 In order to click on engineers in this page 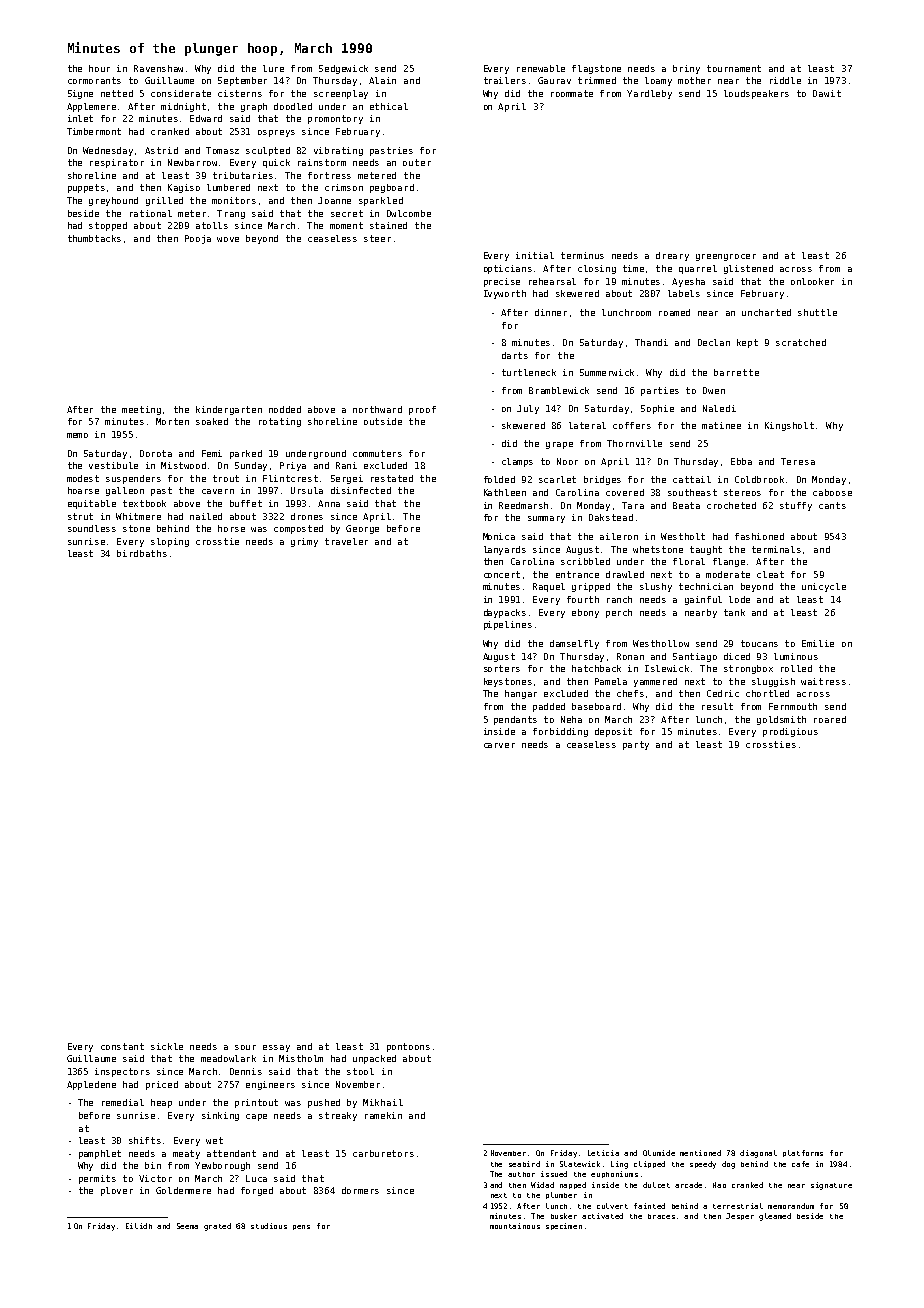, I will do `click(270, 1085)`.
